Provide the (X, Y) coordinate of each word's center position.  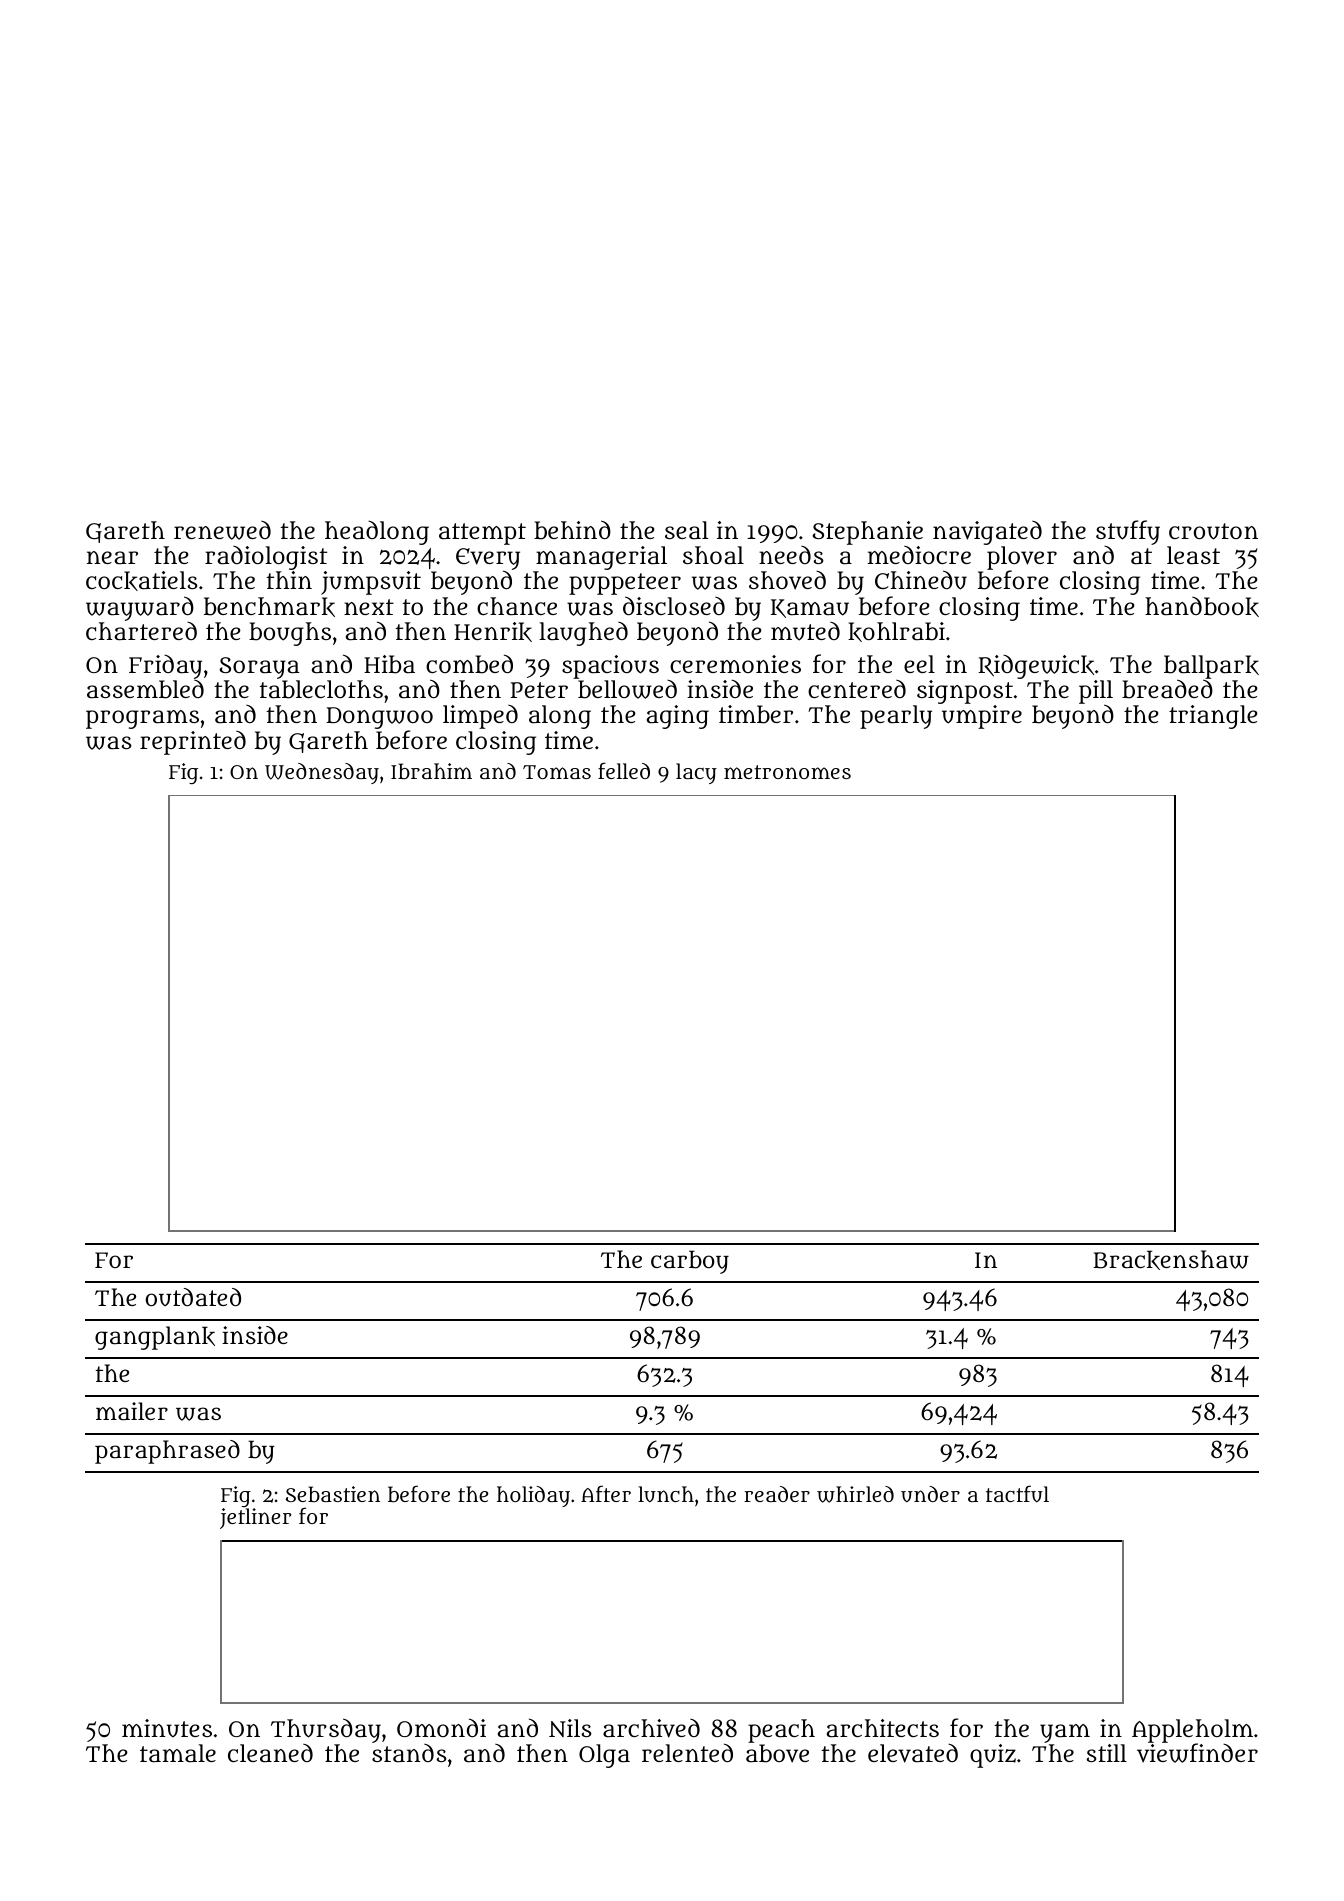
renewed (222, 530)
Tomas (557, 772)
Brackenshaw (1171, 1260)
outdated (193, 1297)
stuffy (1128, 532)
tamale (178, 1753)
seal (687, 530)
